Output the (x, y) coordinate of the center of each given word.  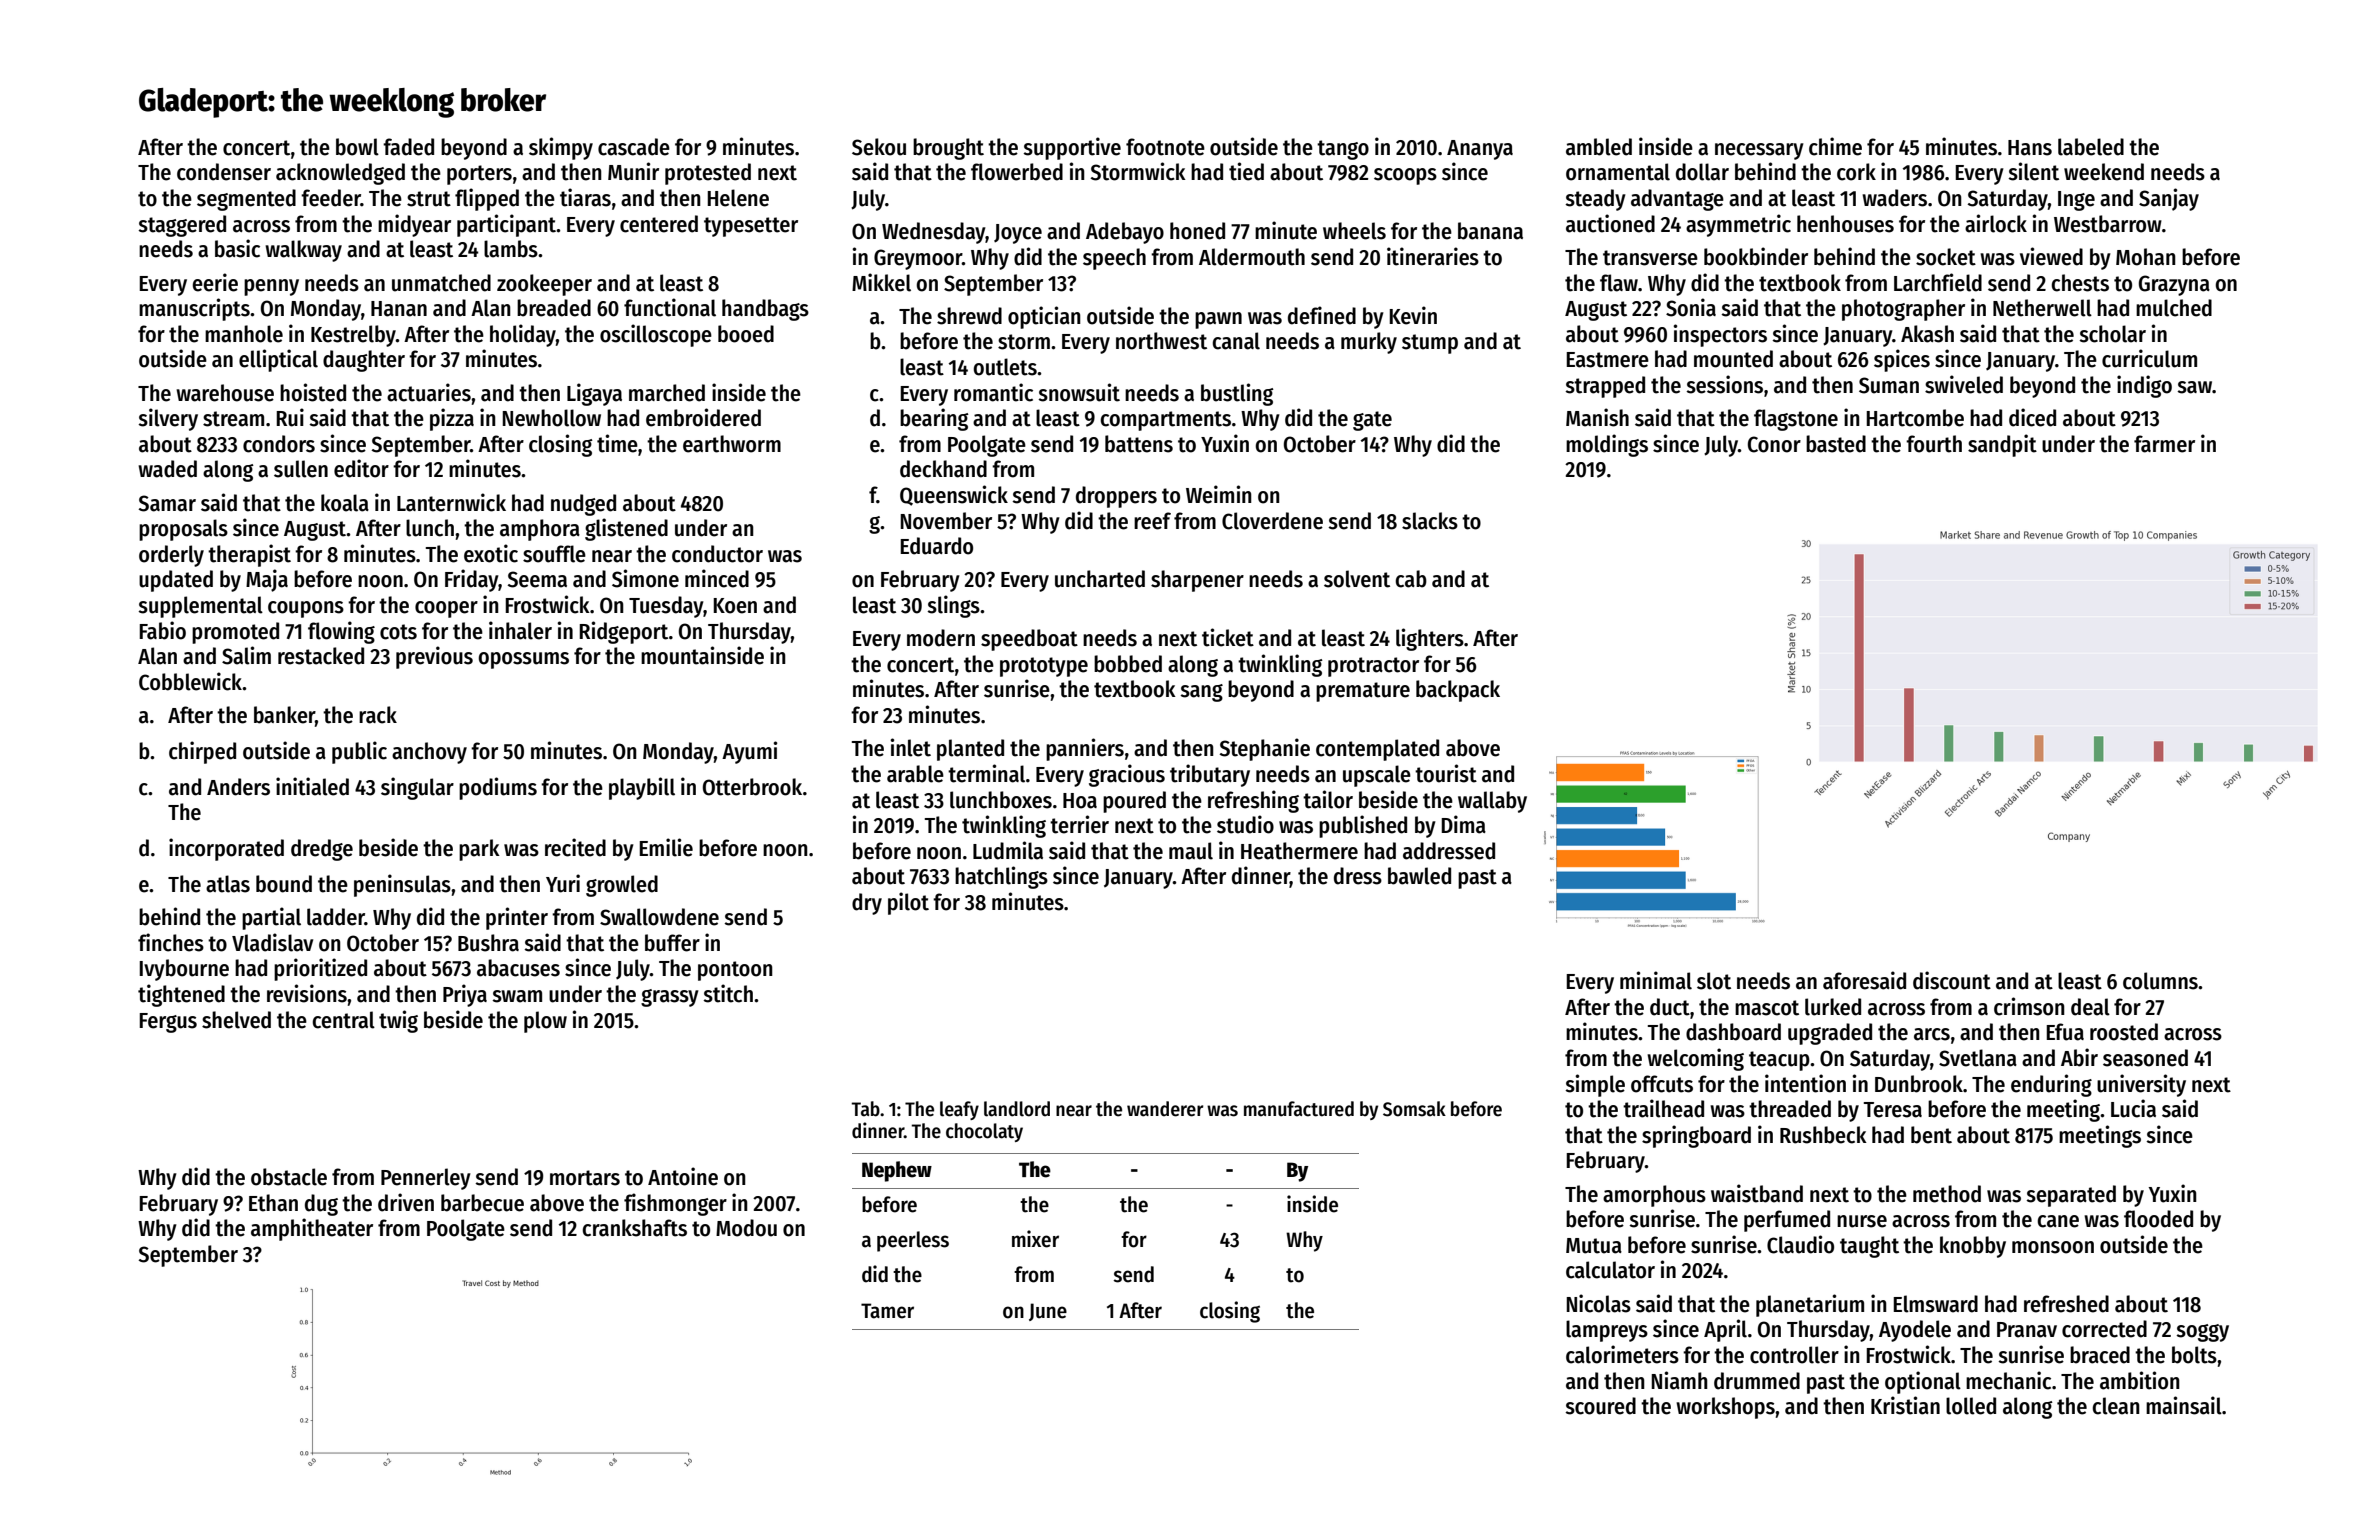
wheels (1354, 231)
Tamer (887, 1311)
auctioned (1610, 223)
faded (408, 147)
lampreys (1607, 1331)
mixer (1035, 1239)
